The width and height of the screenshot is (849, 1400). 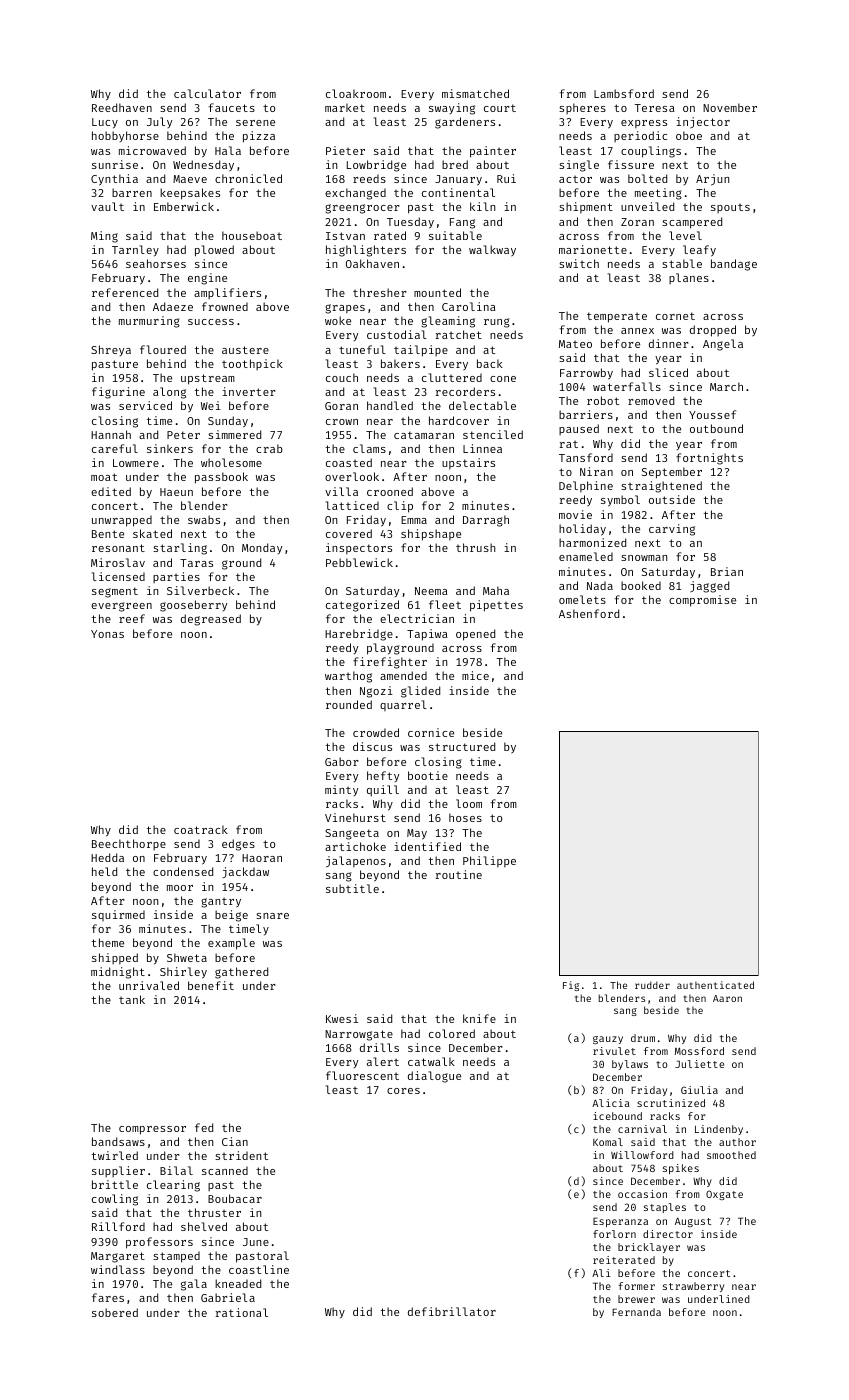 What do you see at coordinates (699, 1051) in the screenshot?
I see `Mossford` at bounding box center [699, 1051].
